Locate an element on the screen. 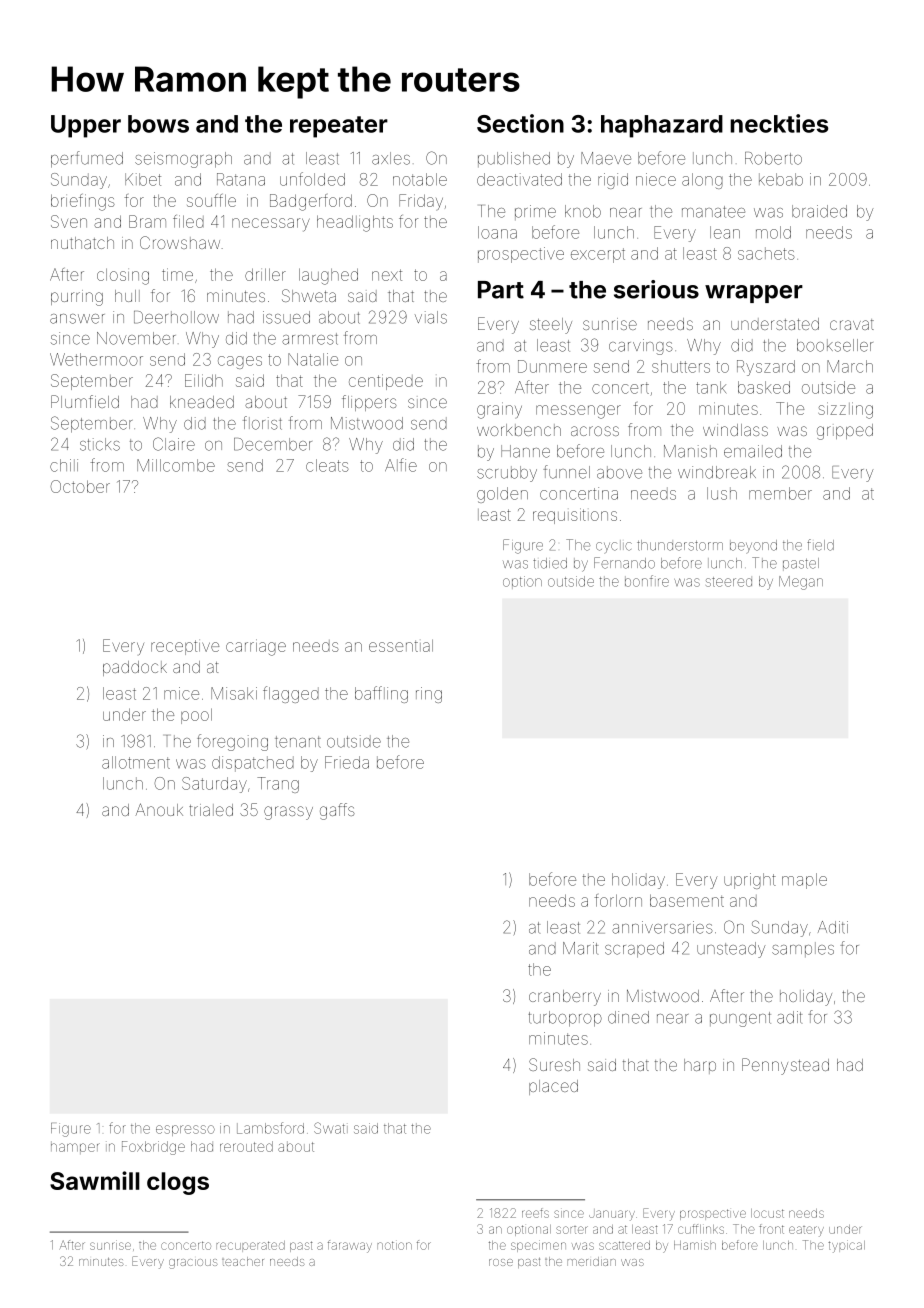 The width and height of the screenshot is (924, 1308). Foxbridge is located at coordinates (153, 1148).
